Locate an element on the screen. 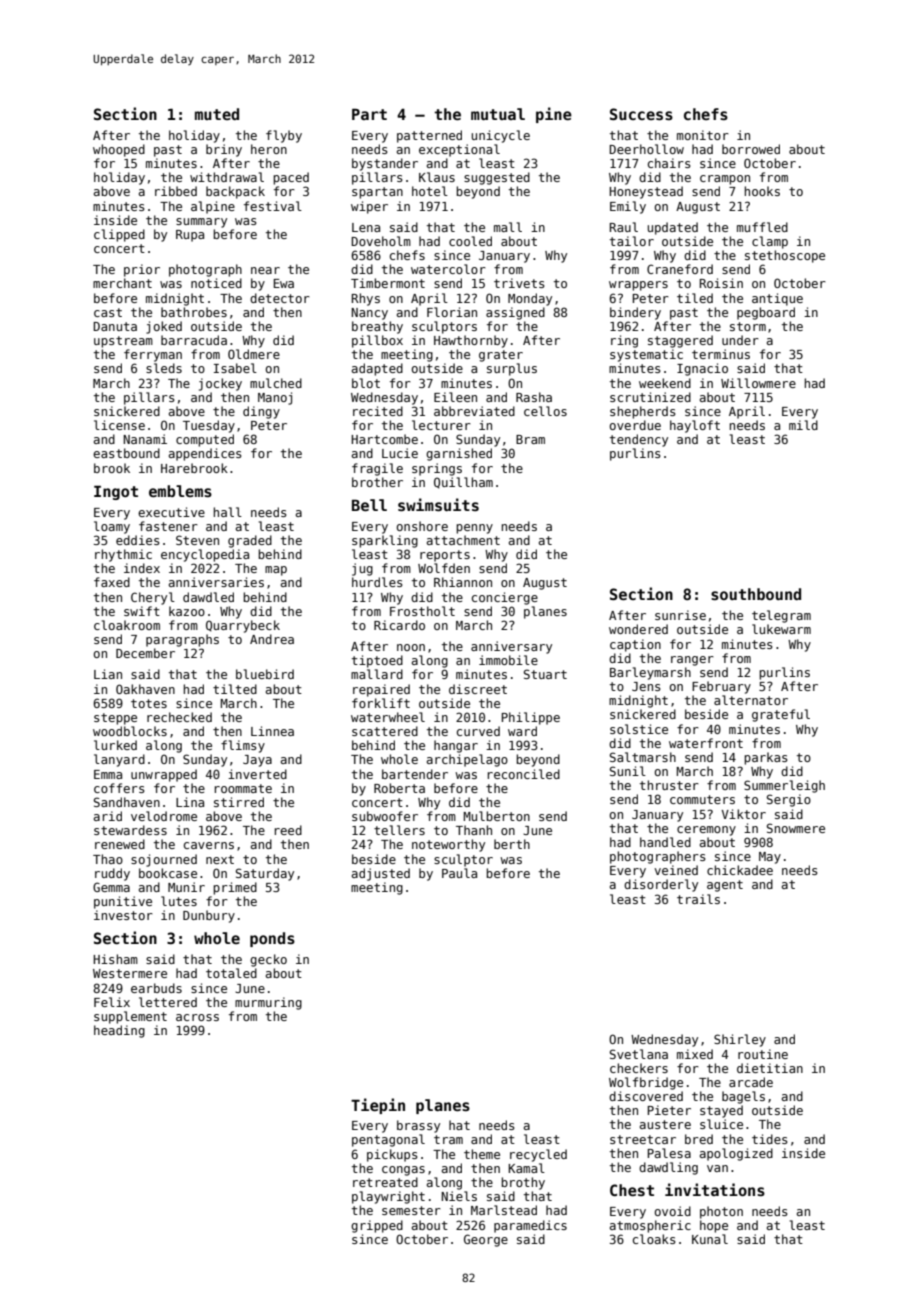 The image size is (924, 1308). clipped is located at coordinates (119, 235).
